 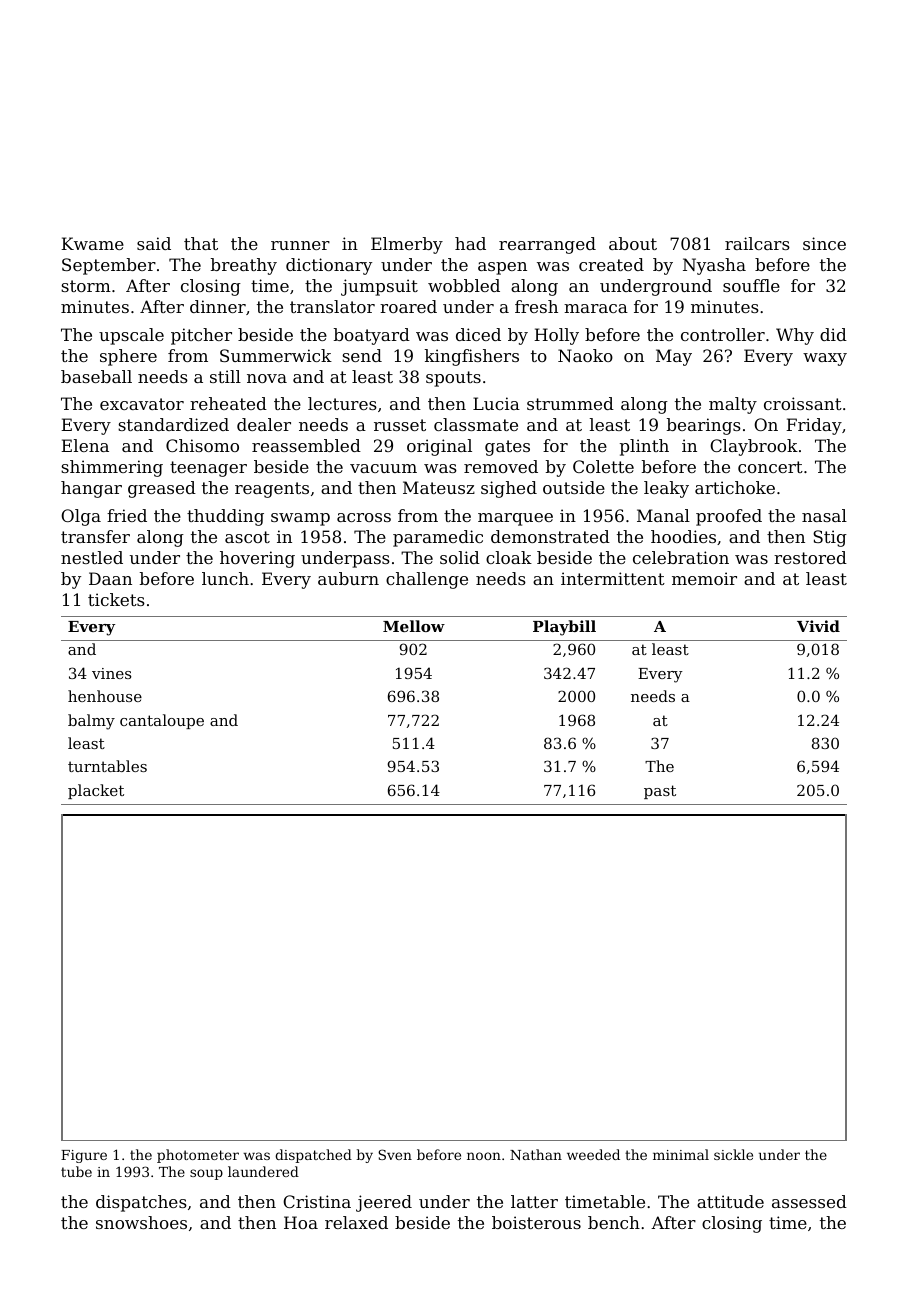 What do you see at coordinates (92, 243) in the screenshot?
I see `Kwame` at bounding box center [92, 243].
